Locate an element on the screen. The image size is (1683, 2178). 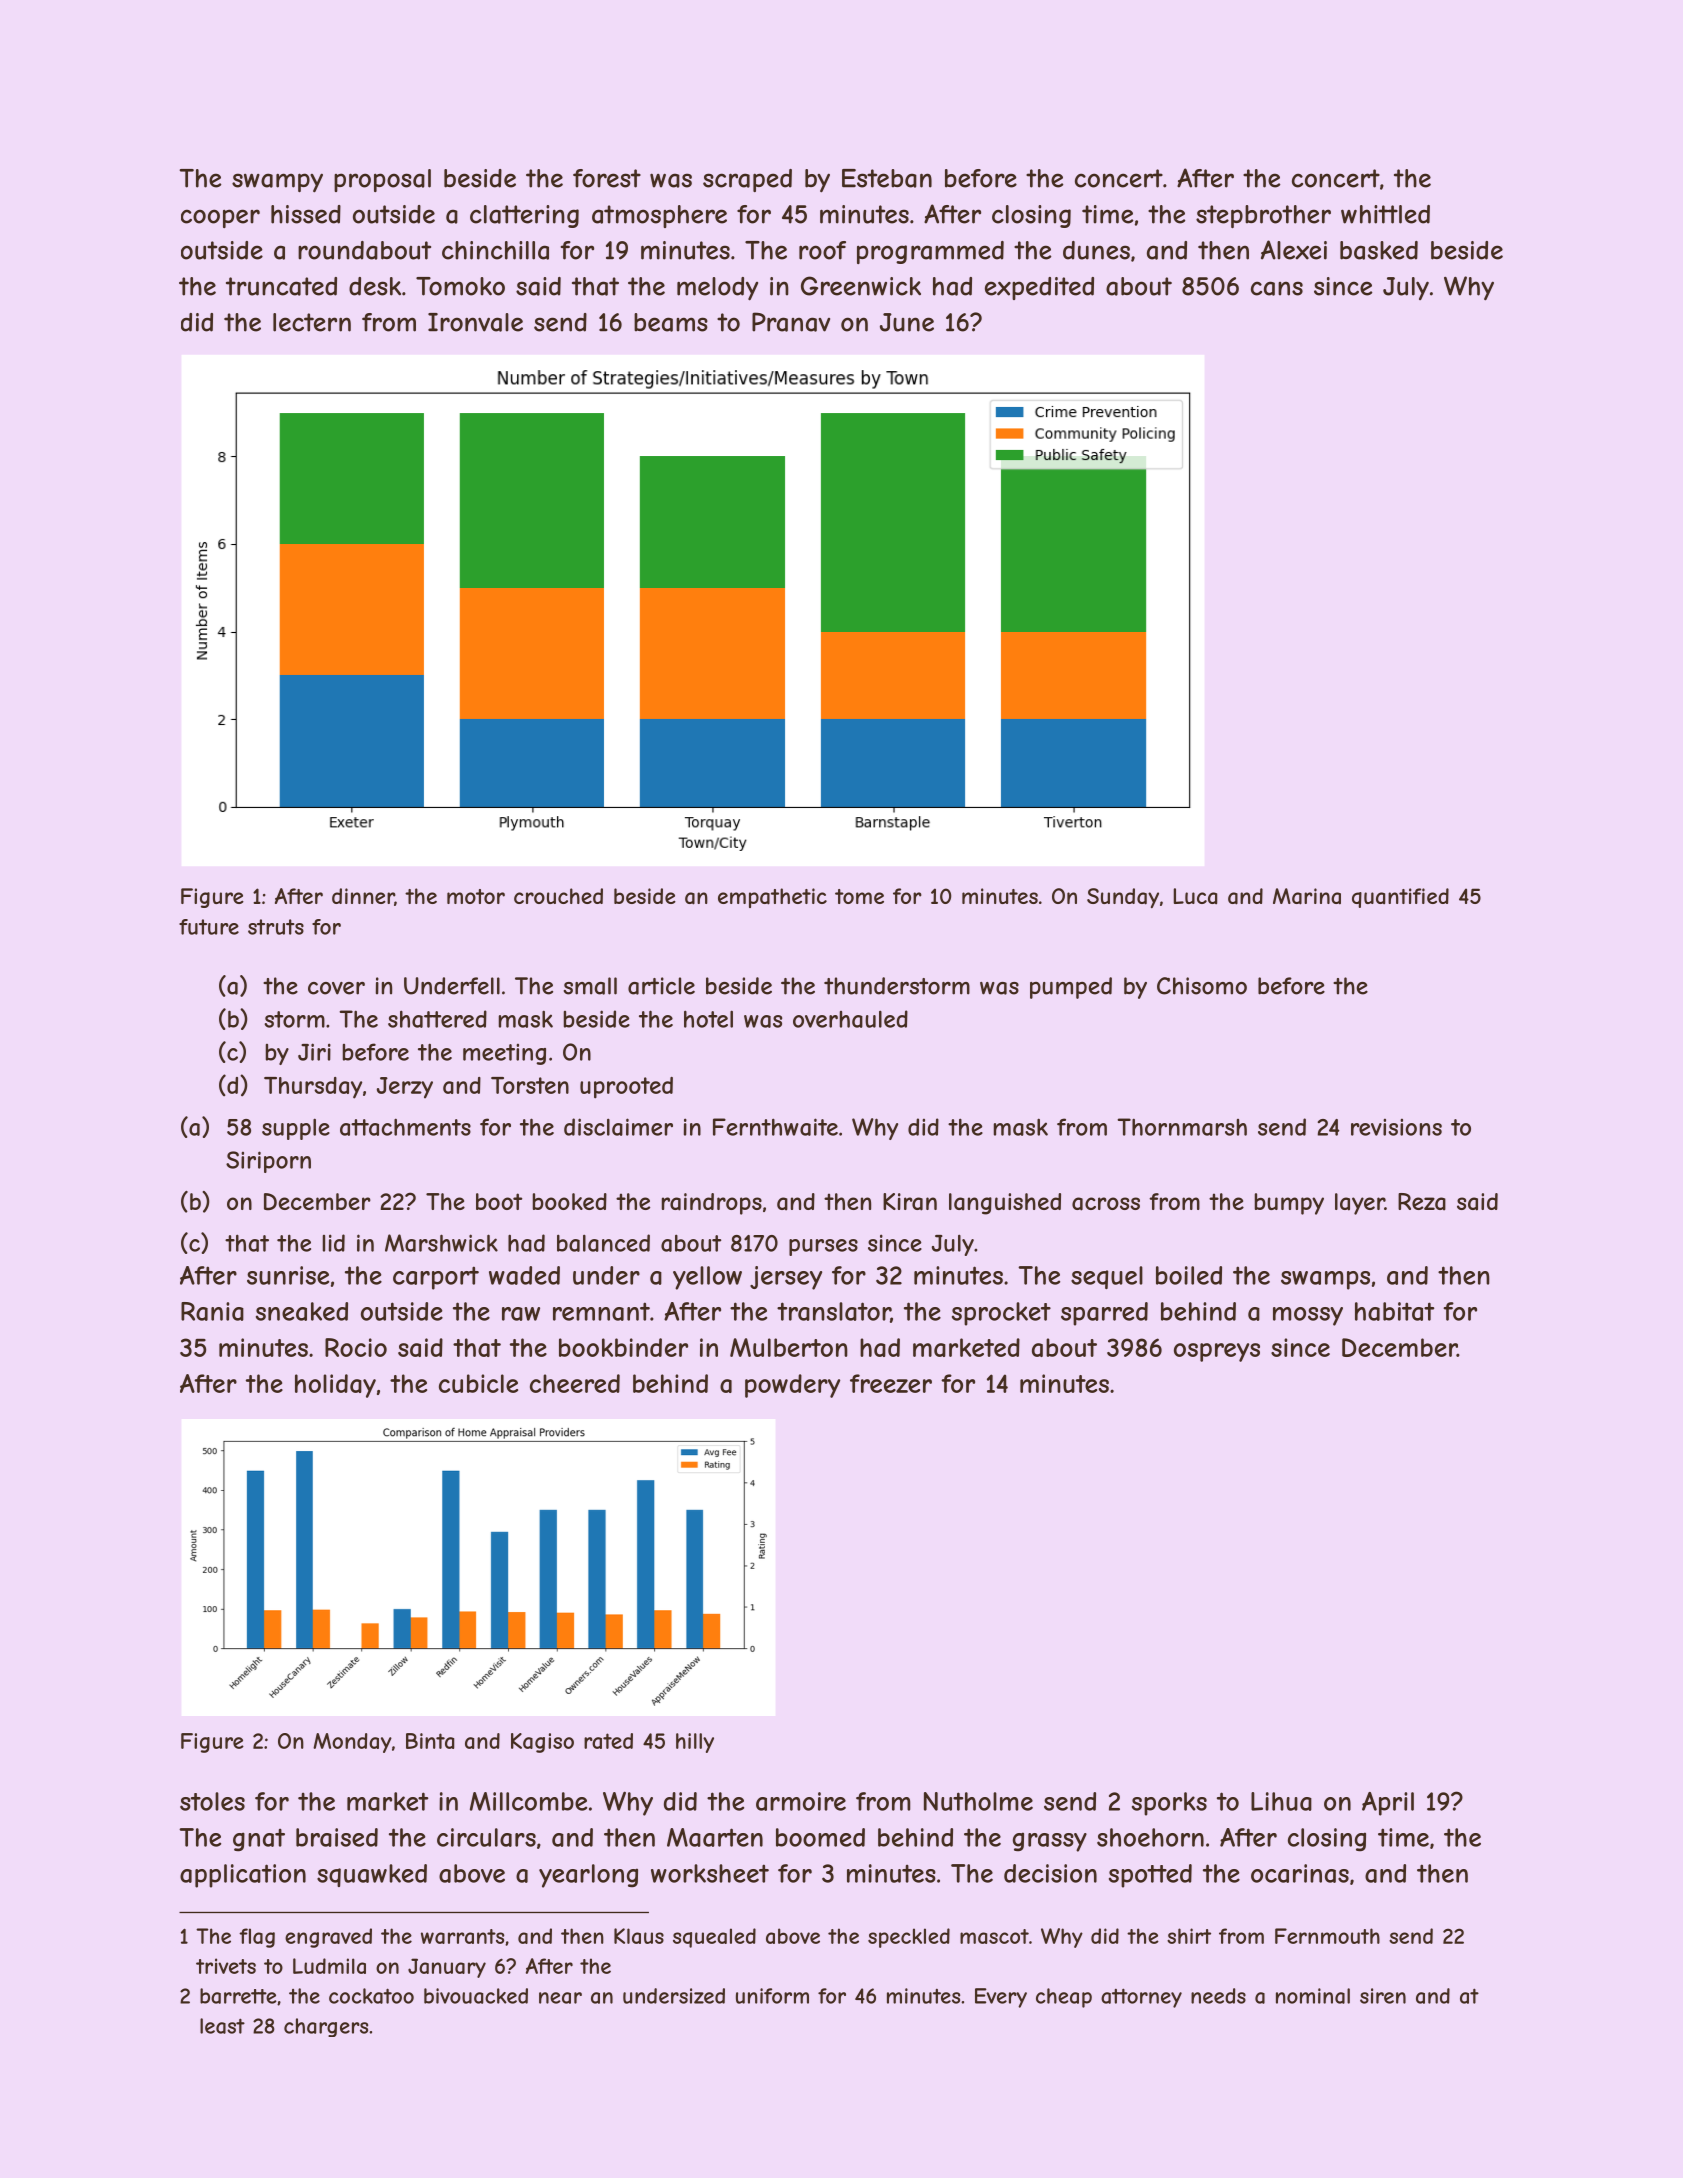
Esteban is located at coordinates (887, 178).
